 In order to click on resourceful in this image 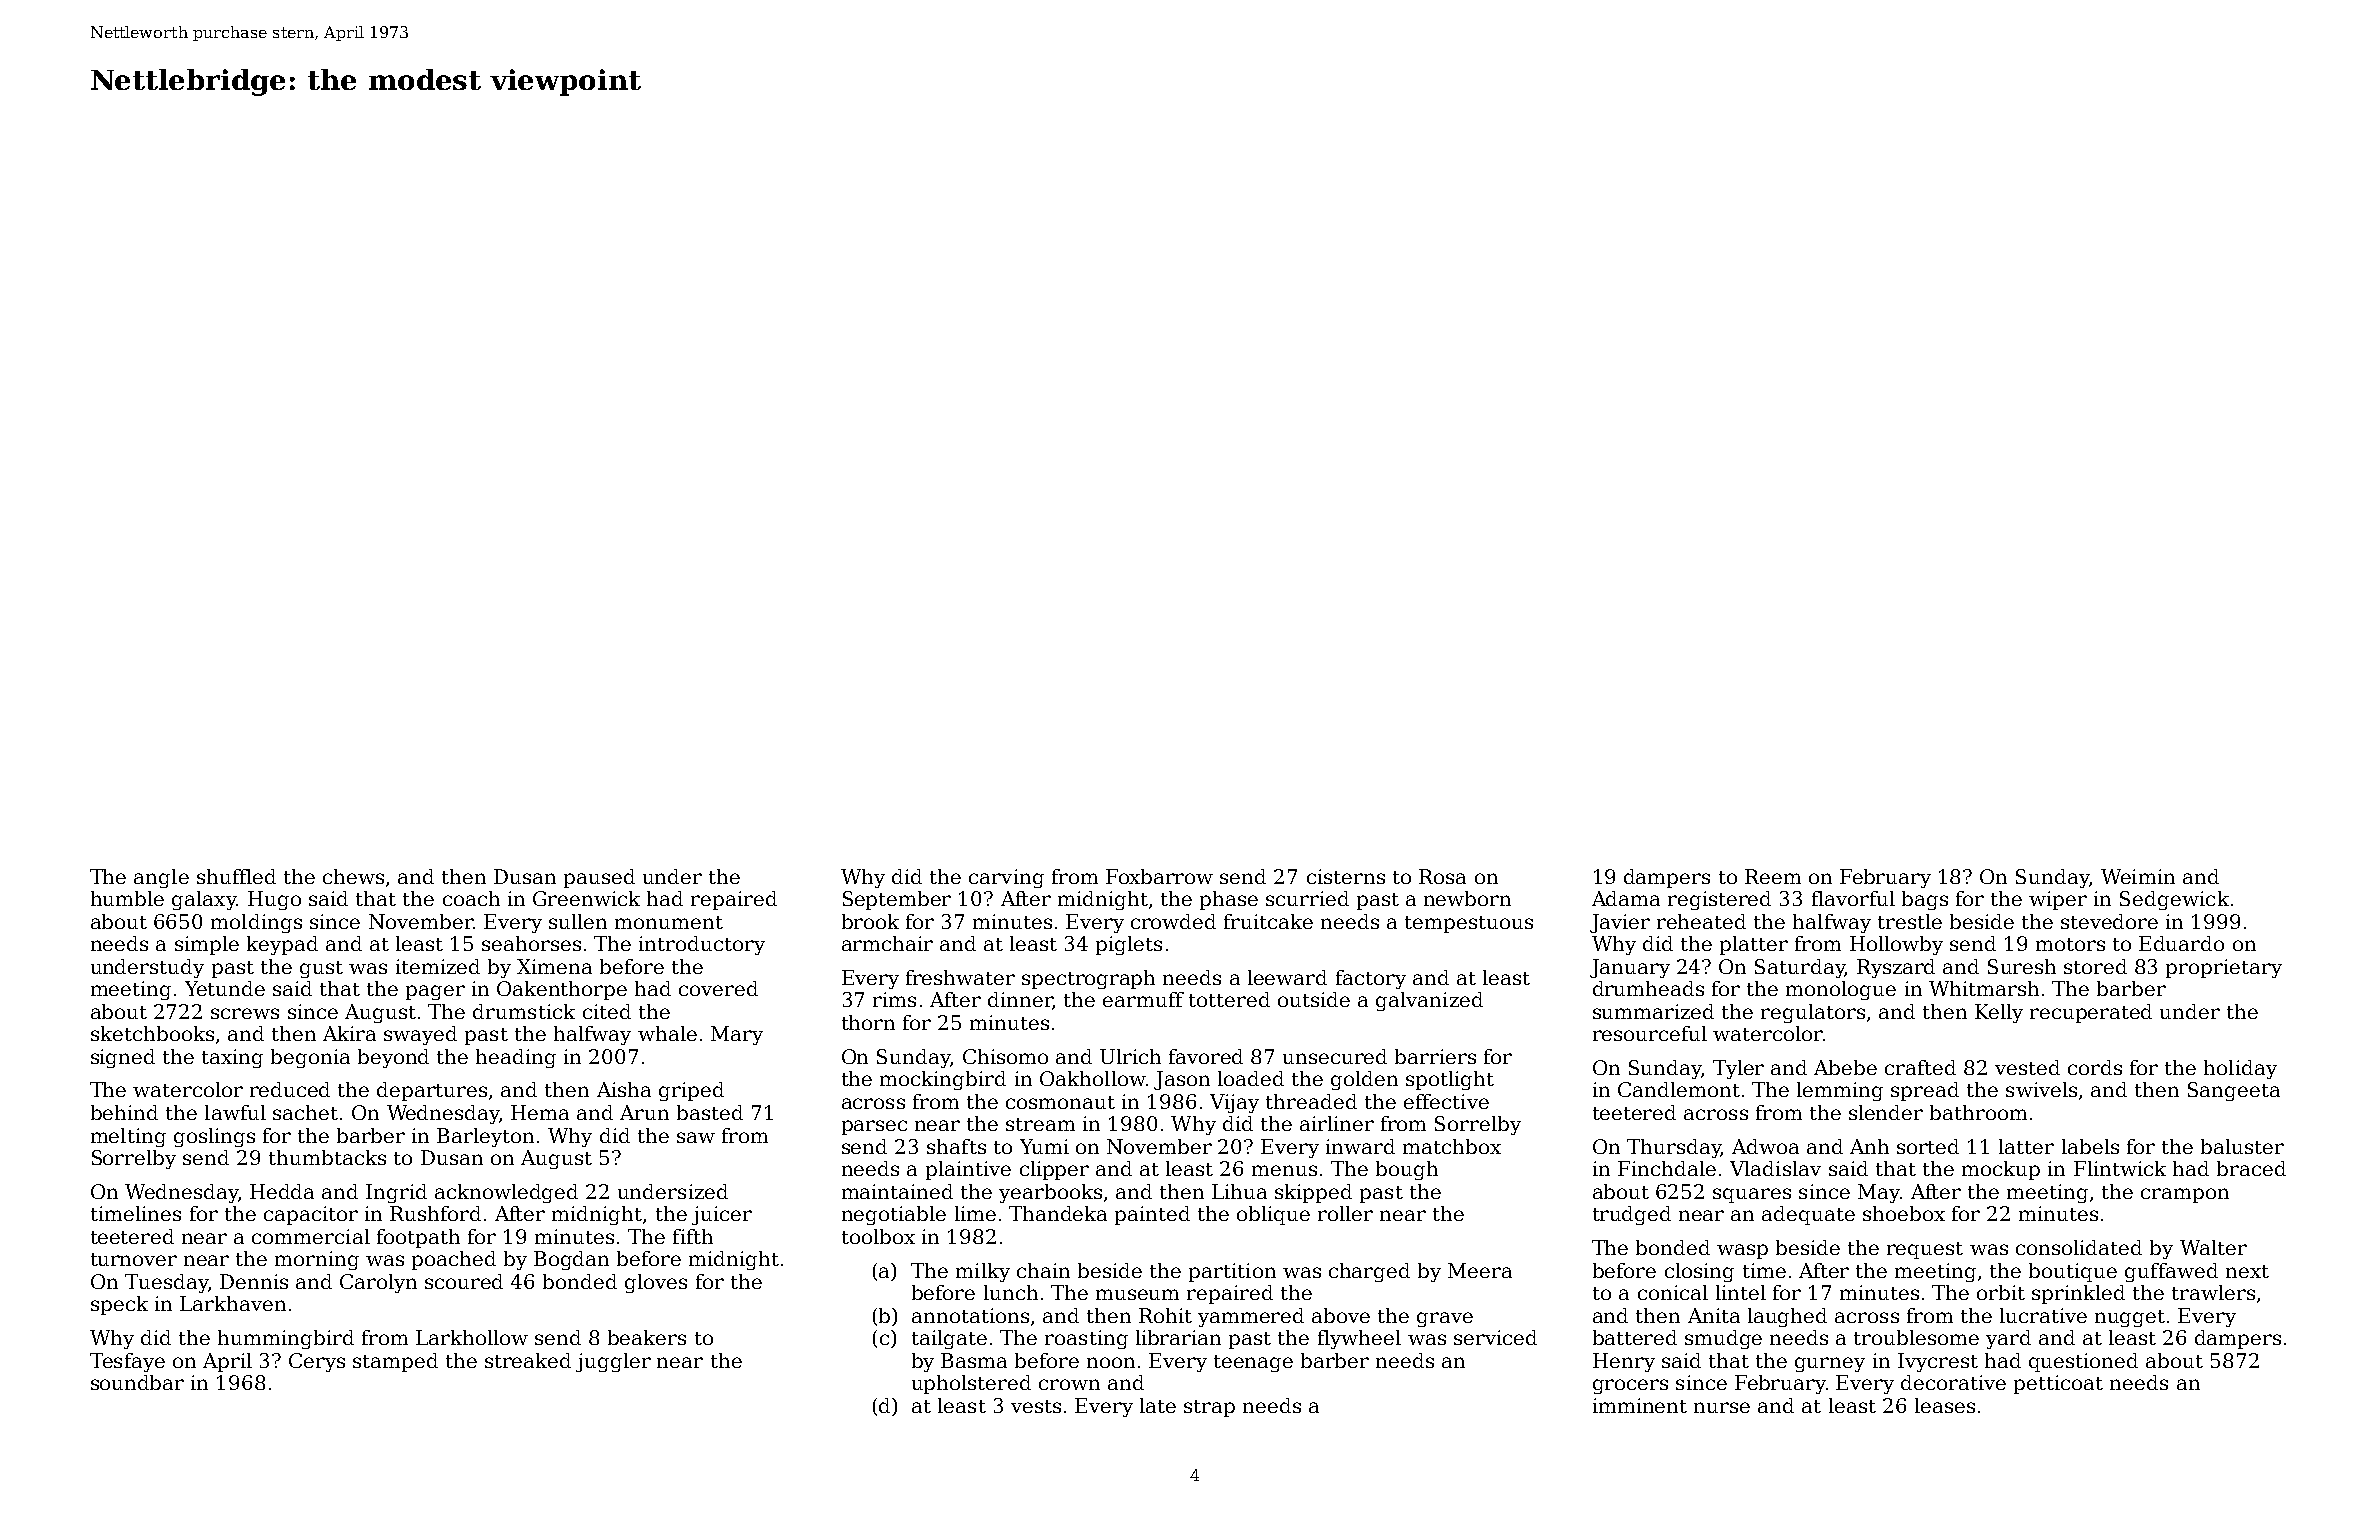, I will do `click(1650, 1033)`.
